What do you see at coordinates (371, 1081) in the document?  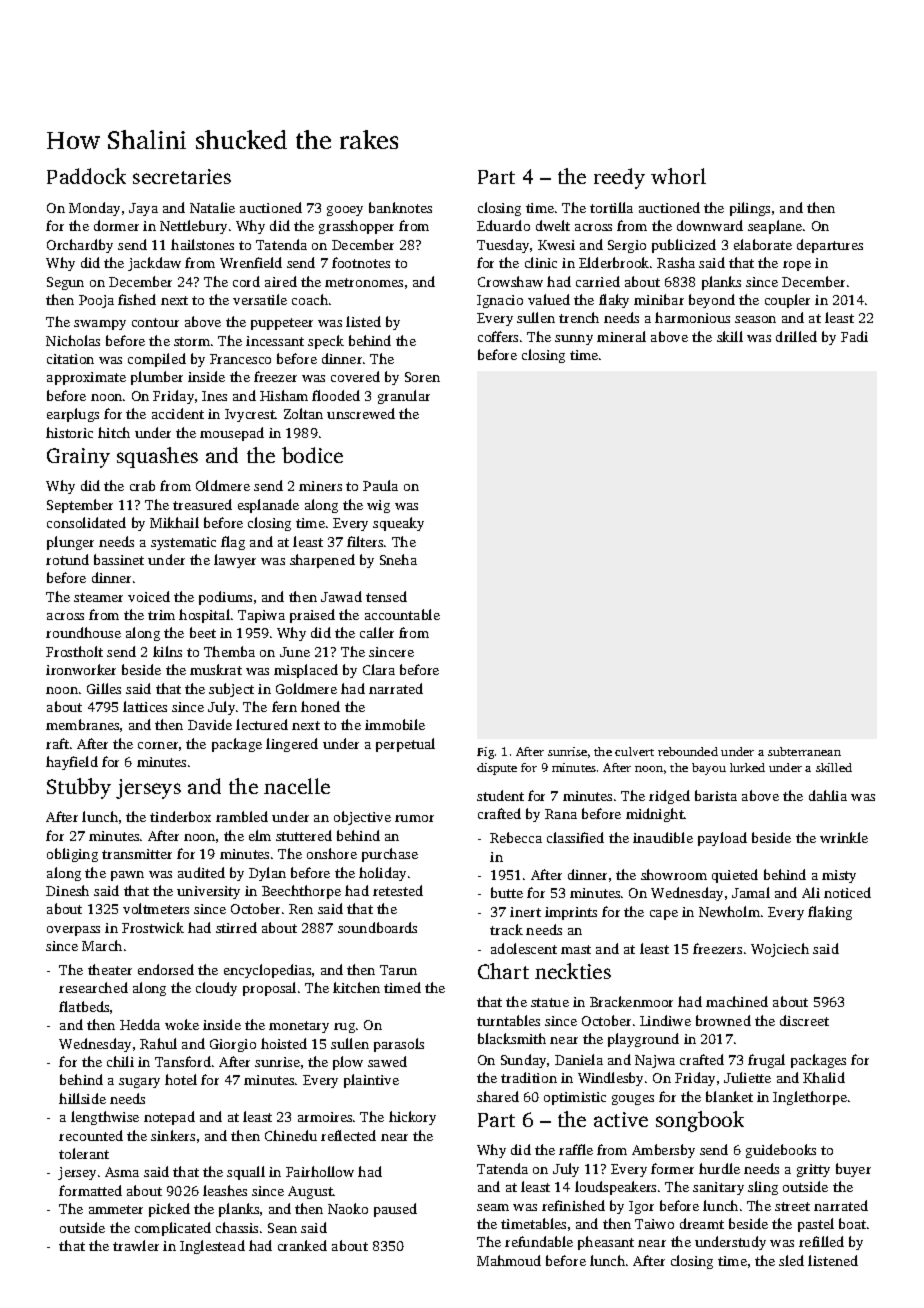 I see `plaintive` at bounding box center [371, 1081].
